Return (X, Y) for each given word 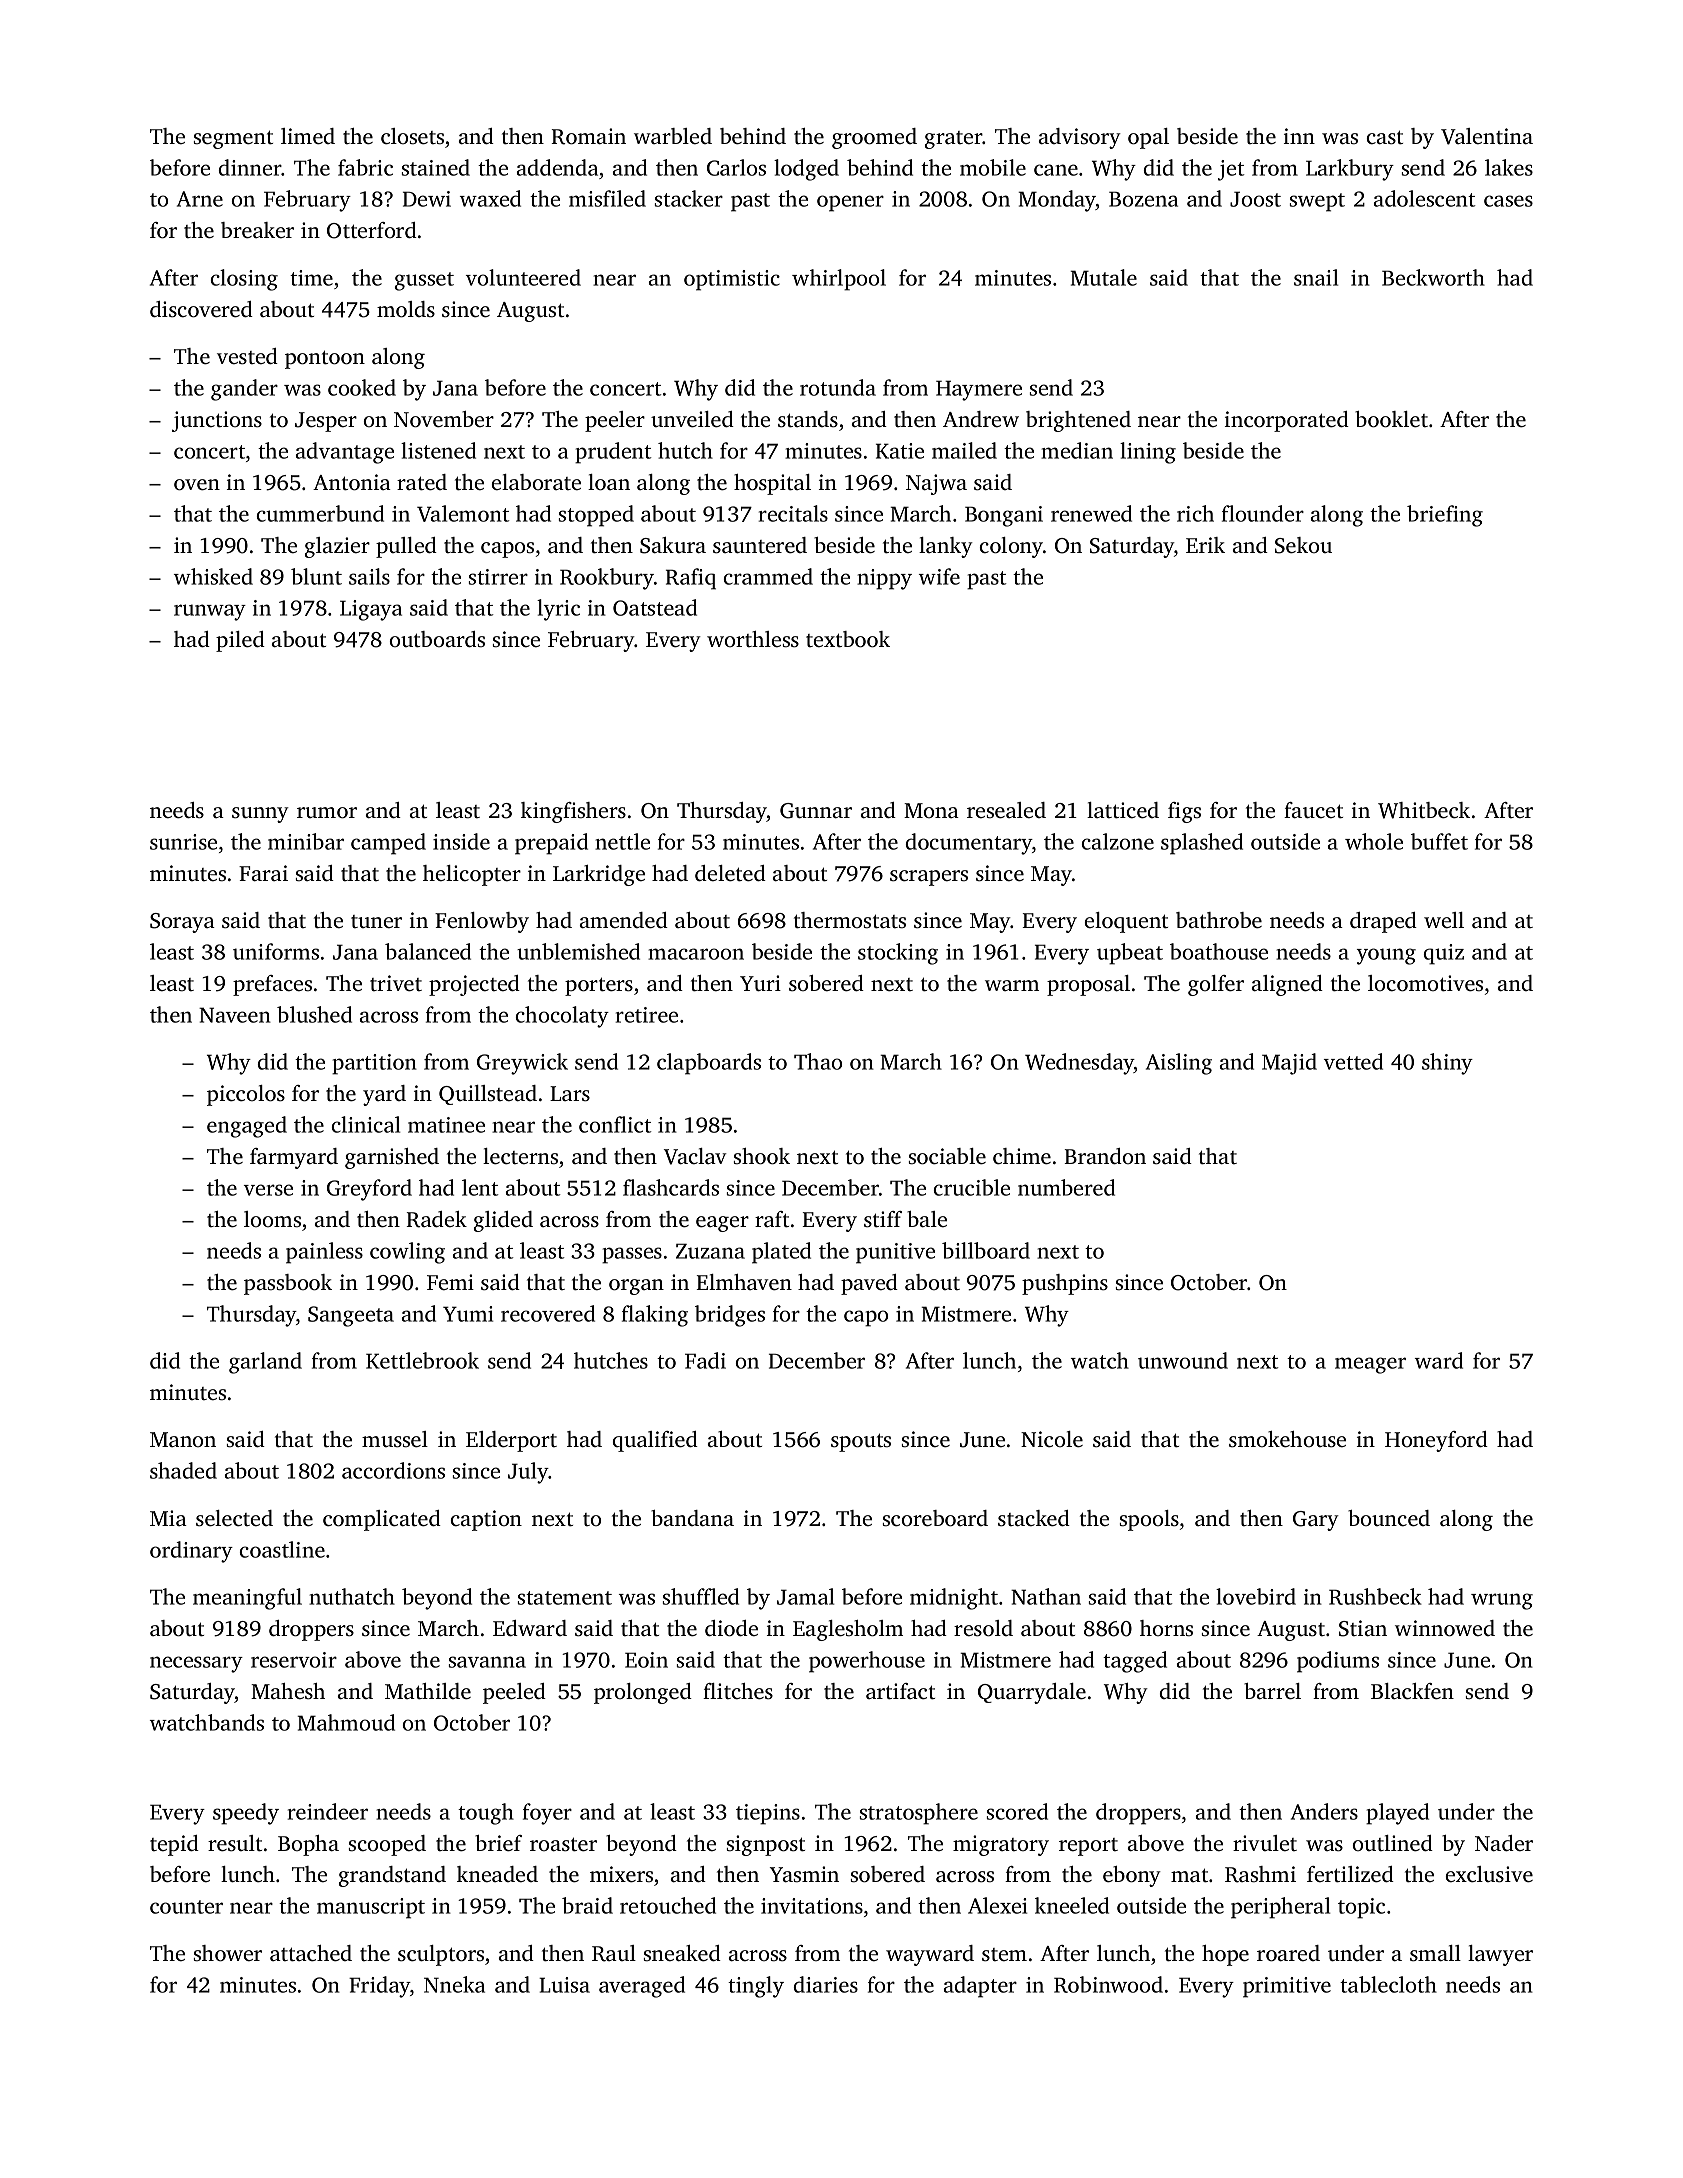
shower (227, 1953)
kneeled (1072, 1905)
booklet (1391, 419)
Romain (588, 136)
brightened (1078, 421)
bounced (1389, 1518)
